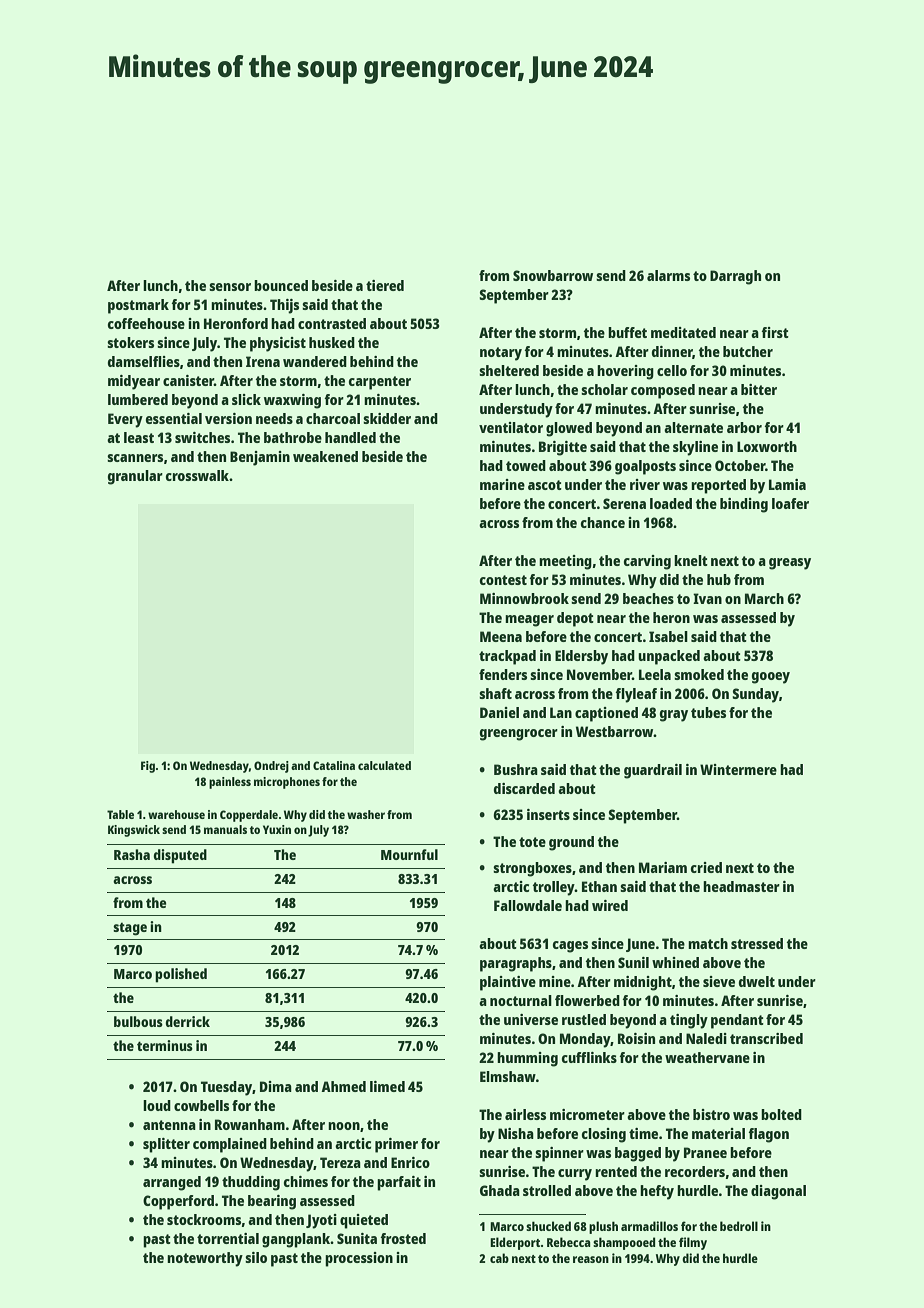 Image resolution: width=924 pixels, height=1308 pixels. What do you see at coordinates (384, 765) in the screenshot?
I see `calculated` at bounding box center [384, 765].
